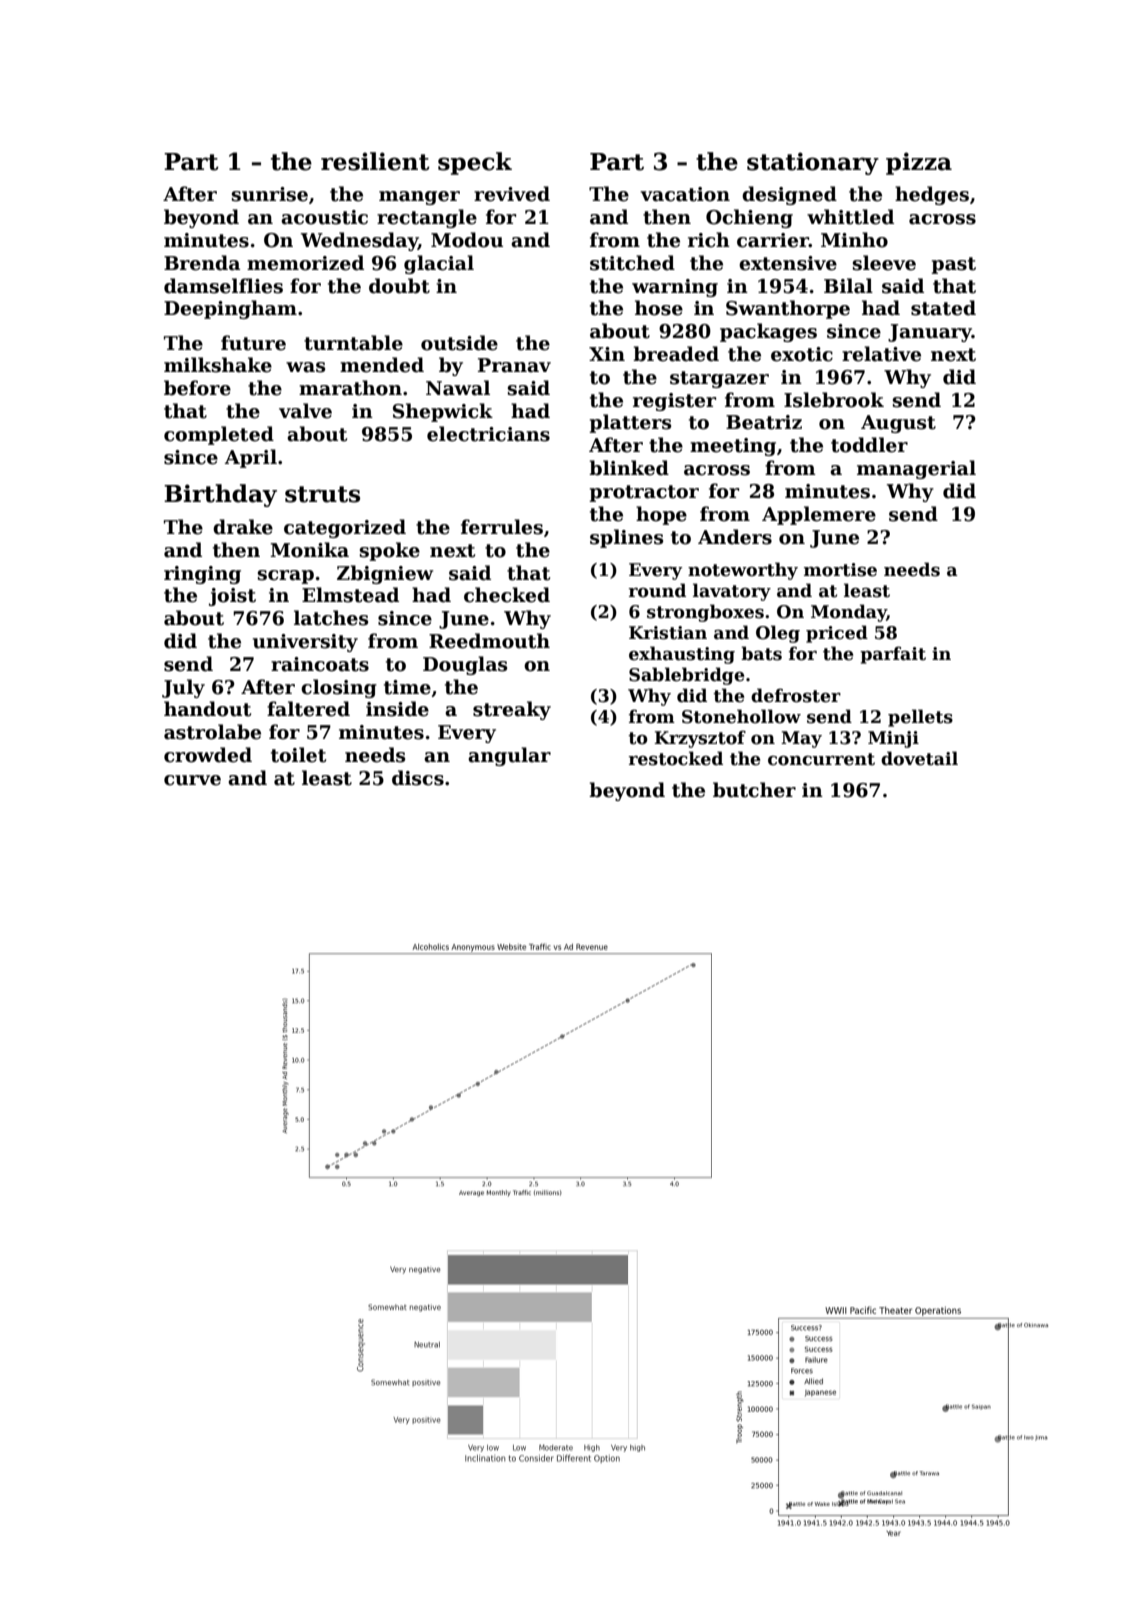  Describe the element at coordinates (375, 161) in the screenshot. I see `resilient` at that location.
